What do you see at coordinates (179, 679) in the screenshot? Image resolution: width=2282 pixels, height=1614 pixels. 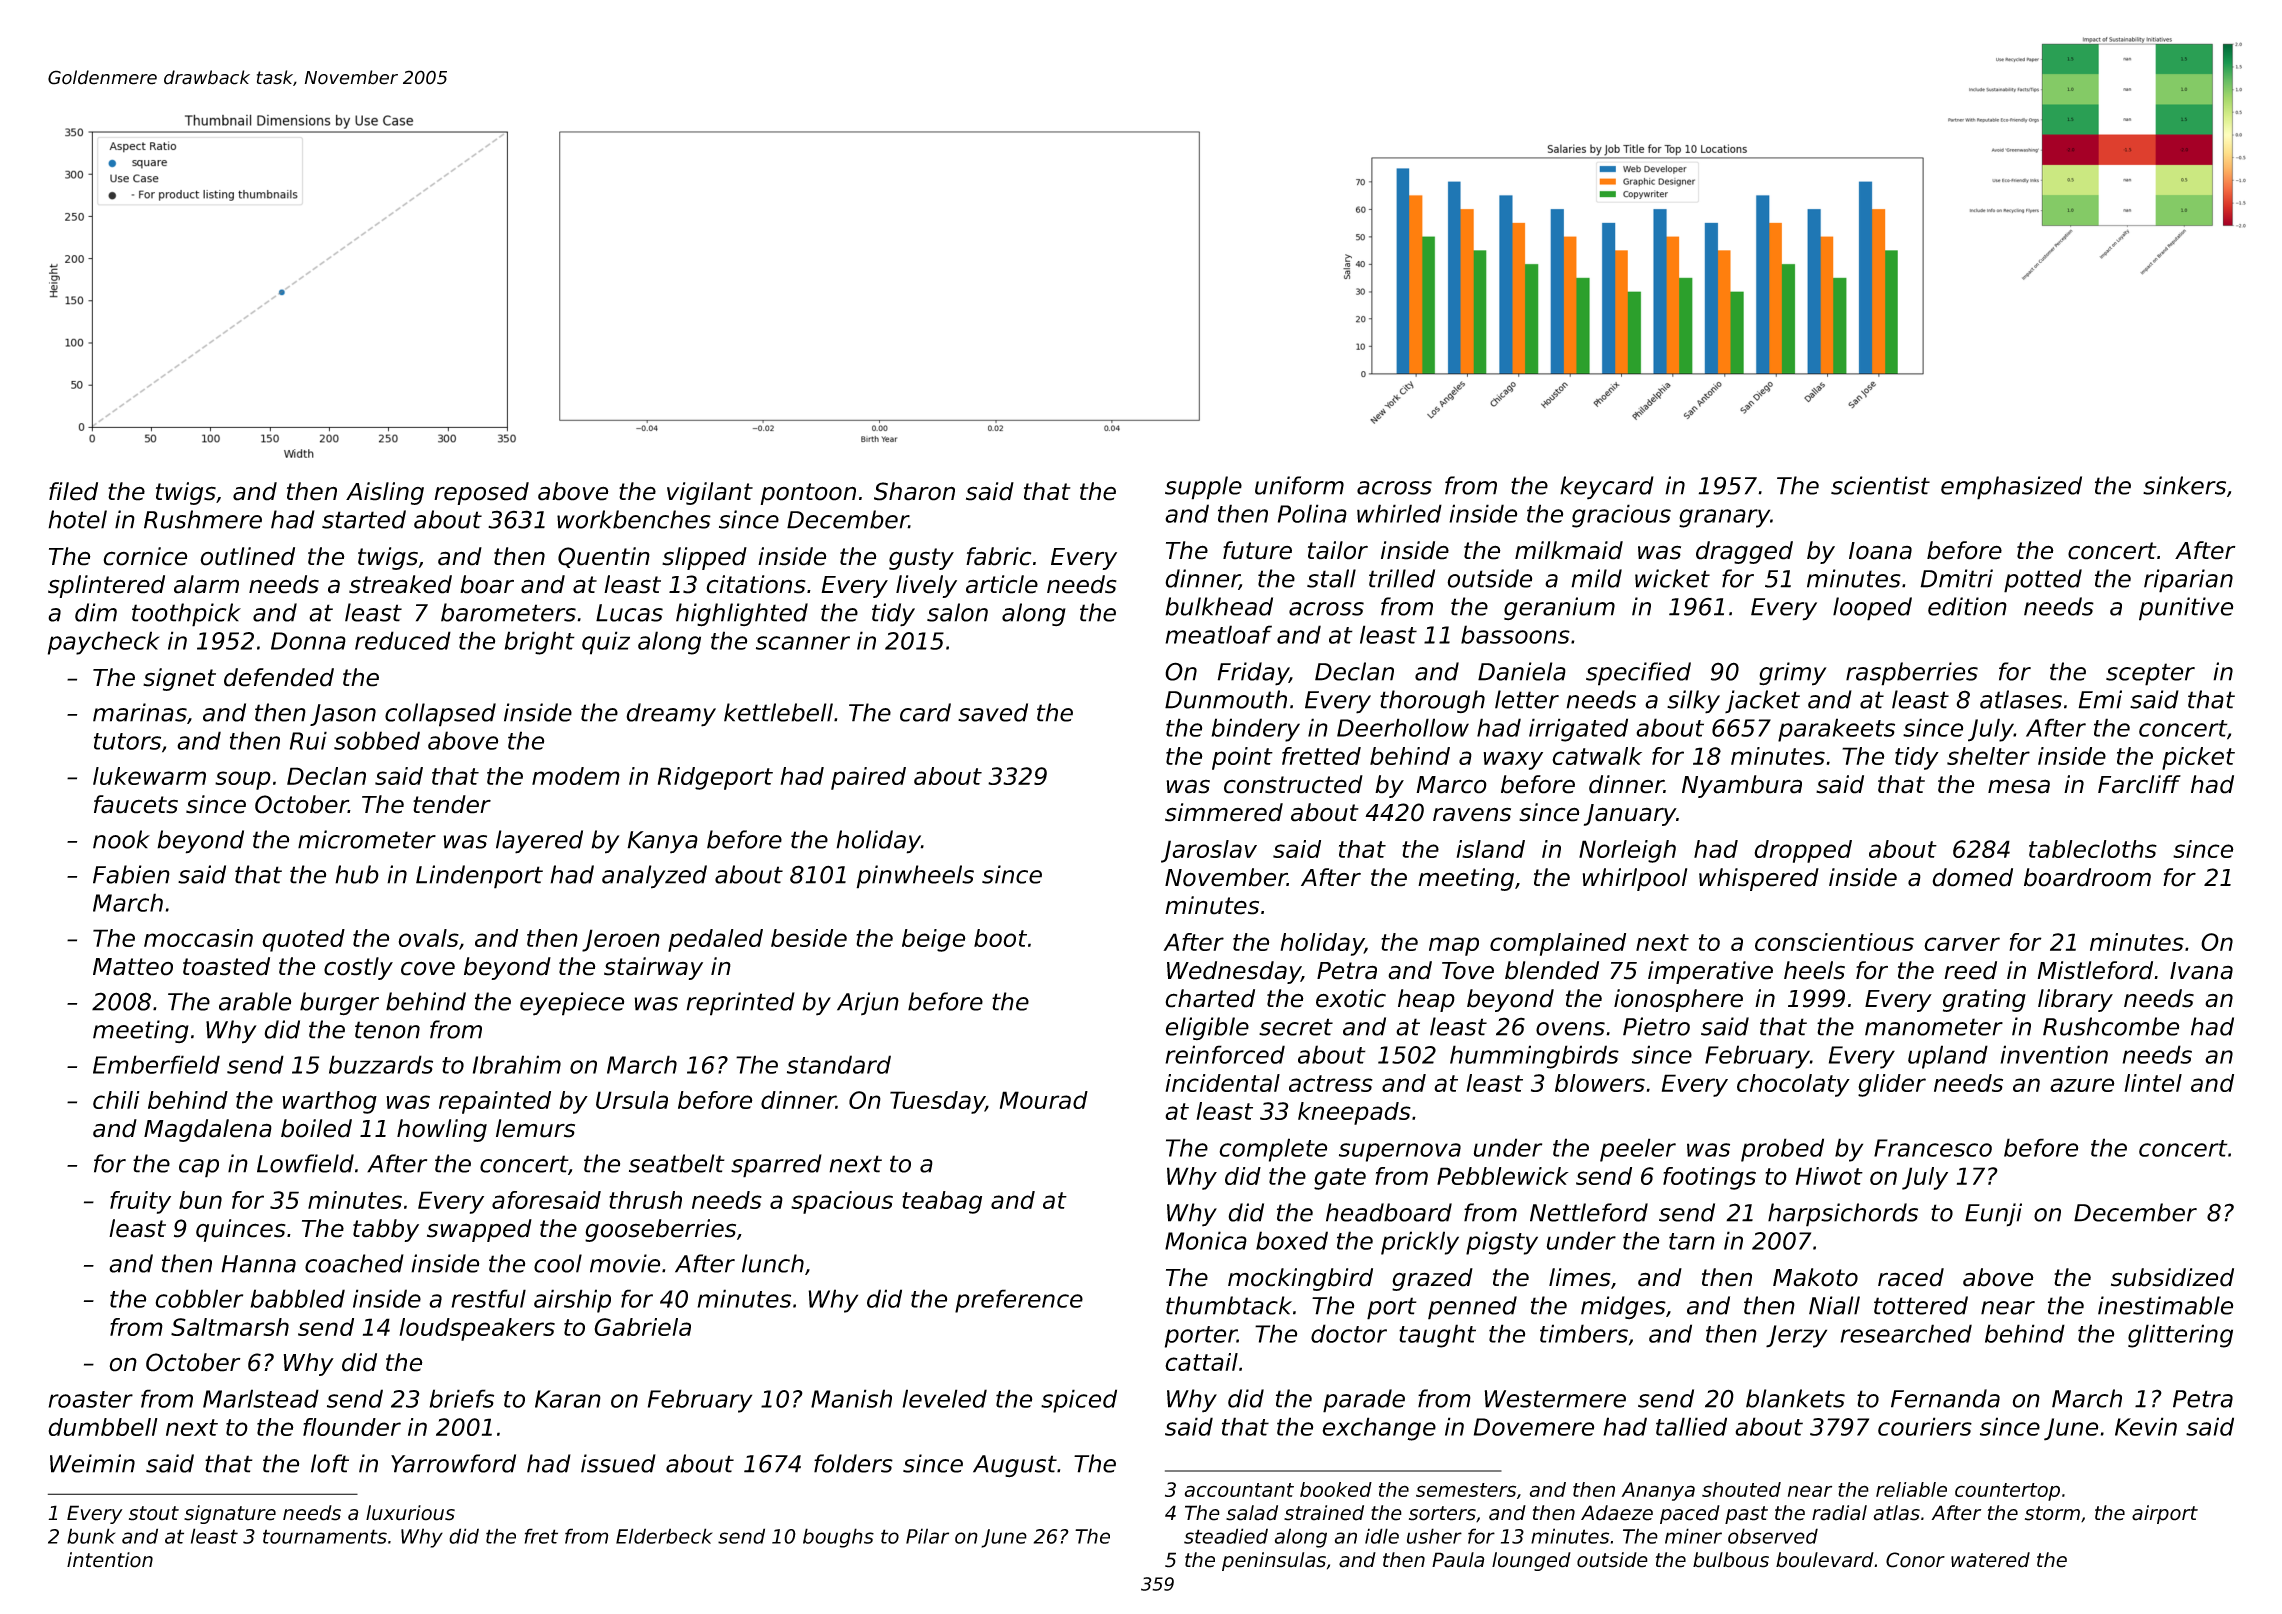 I see `signet` at bounding box center [179, 679].
